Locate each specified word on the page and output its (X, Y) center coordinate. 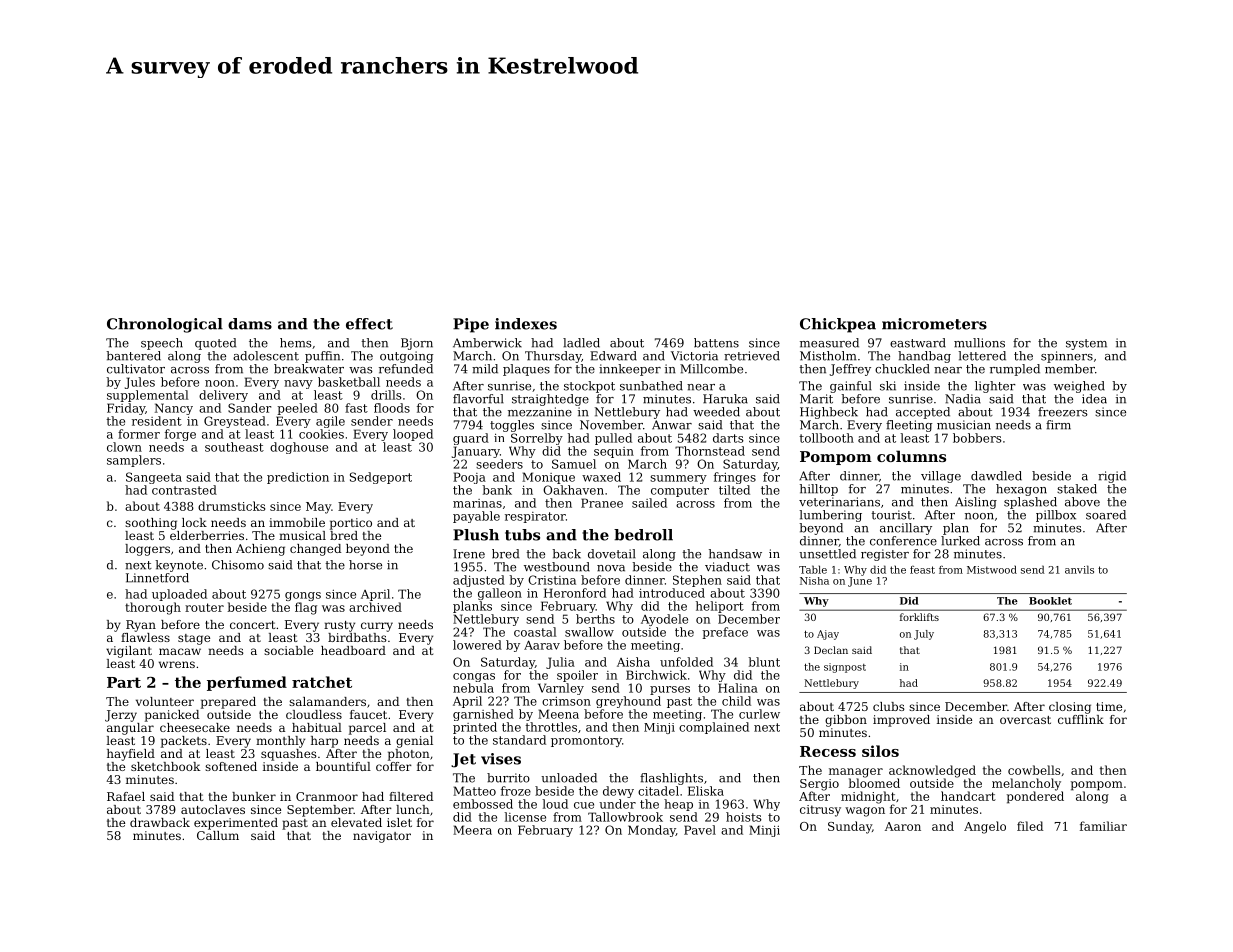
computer (680, 491)
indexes (526, 324)
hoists (744, 817)
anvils (1079, 569)
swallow (589, 632)
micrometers (934, 324)
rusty (339, 626)
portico (351, 524)
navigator (382, 837)
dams (250, 324)
